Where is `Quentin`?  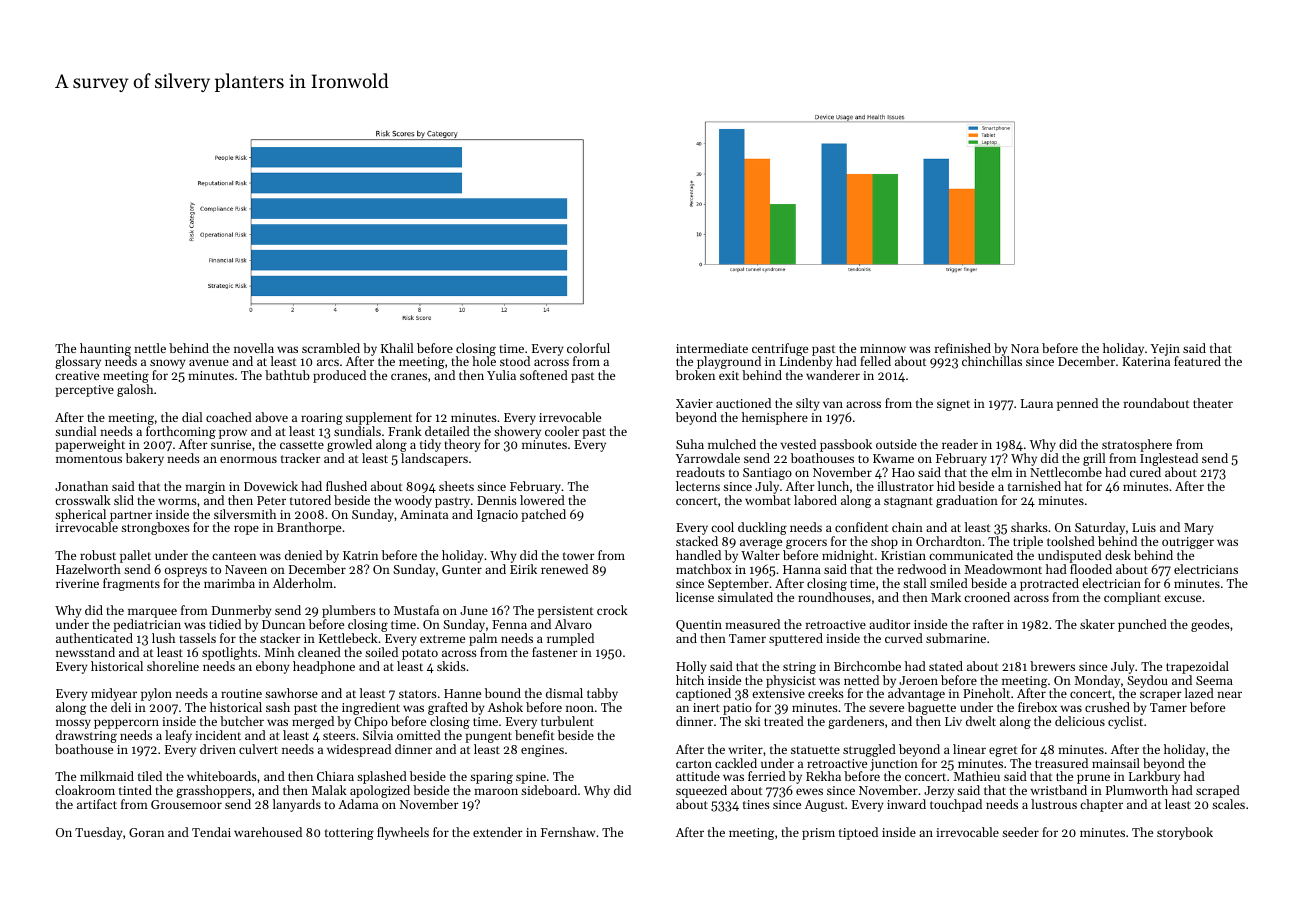
Quentin is located at coordinates (699, 626).
